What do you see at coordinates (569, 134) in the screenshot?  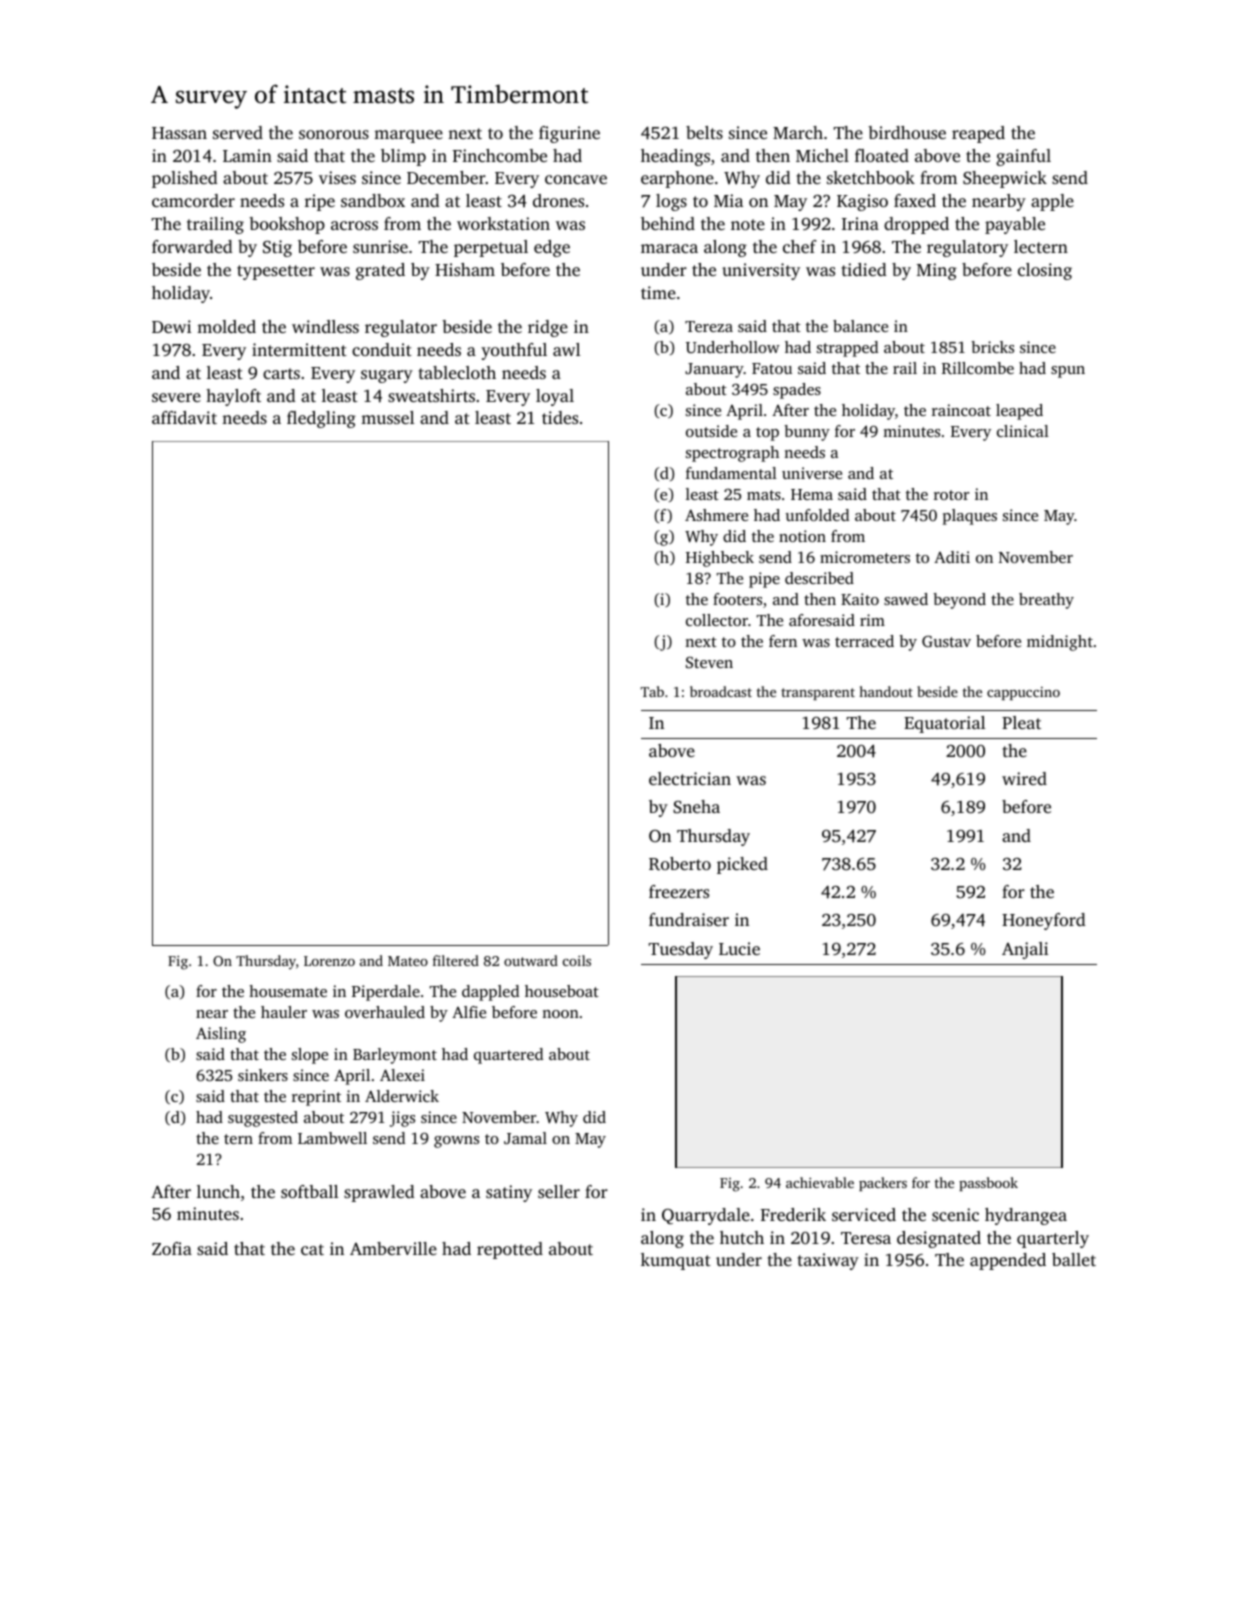 I see `figurine` at bounding box center [569, 134].
